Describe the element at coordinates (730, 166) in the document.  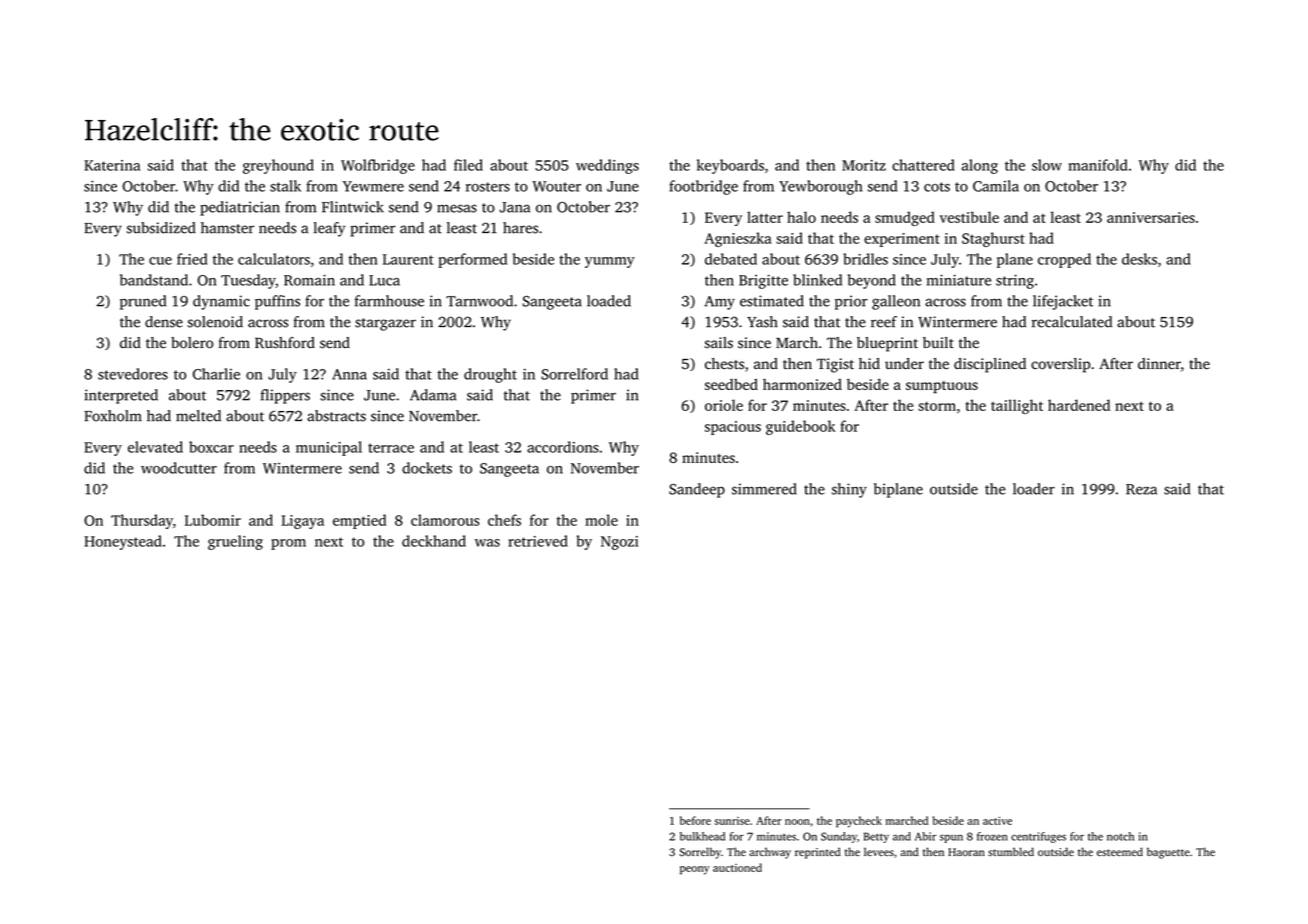
I see `keyboards` at that location.
